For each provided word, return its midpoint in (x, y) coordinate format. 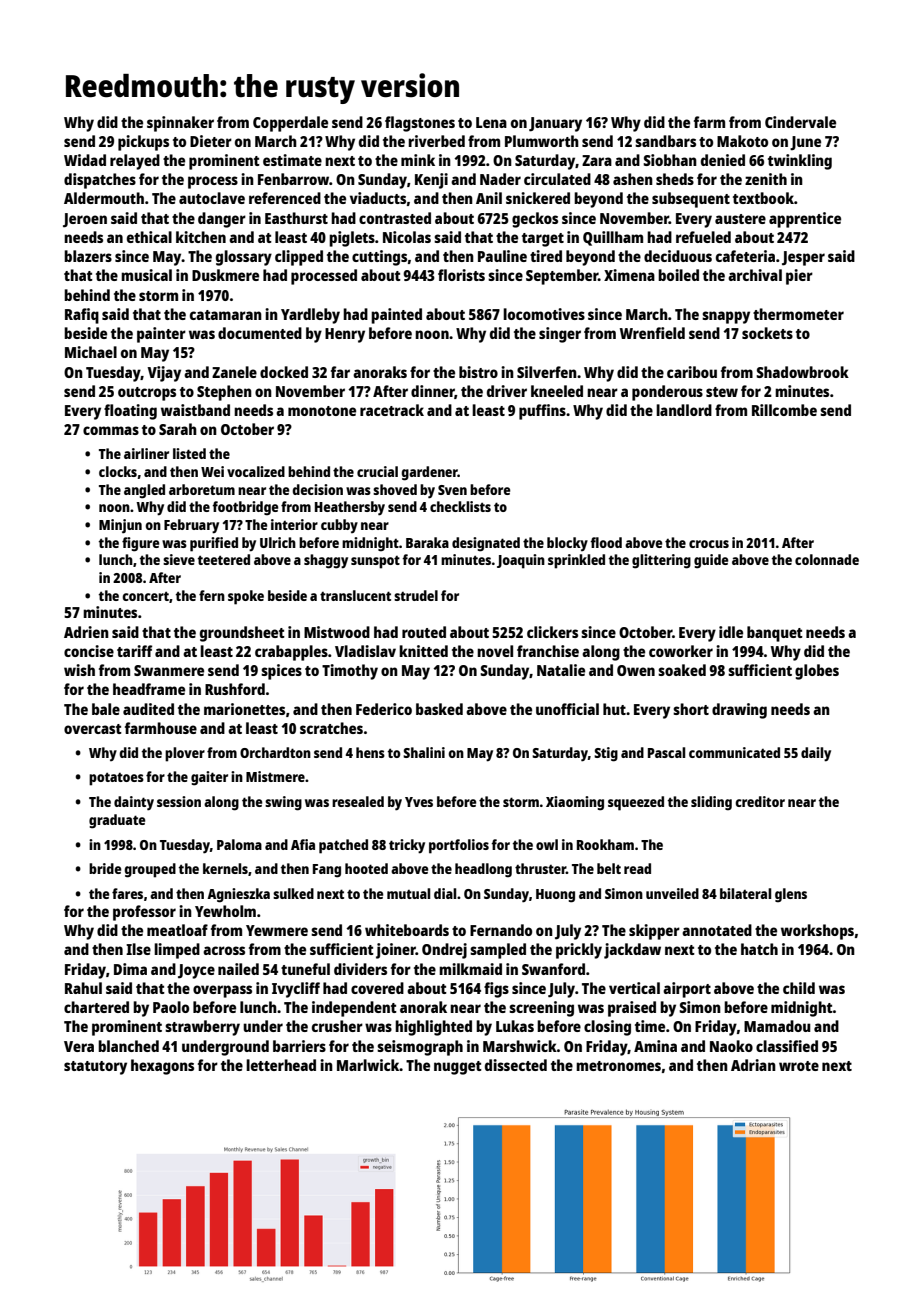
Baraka (427, 542)
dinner (433, 392)
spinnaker (180, 124)
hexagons (162, 1067)
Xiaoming (575, 803)
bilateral (745, 893)
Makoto (742, 141)
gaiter (209, 778)
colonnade (827, 559)
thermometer (798, 314)
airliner (146, 453)
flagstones (420, 124)
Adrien (86, 632)
